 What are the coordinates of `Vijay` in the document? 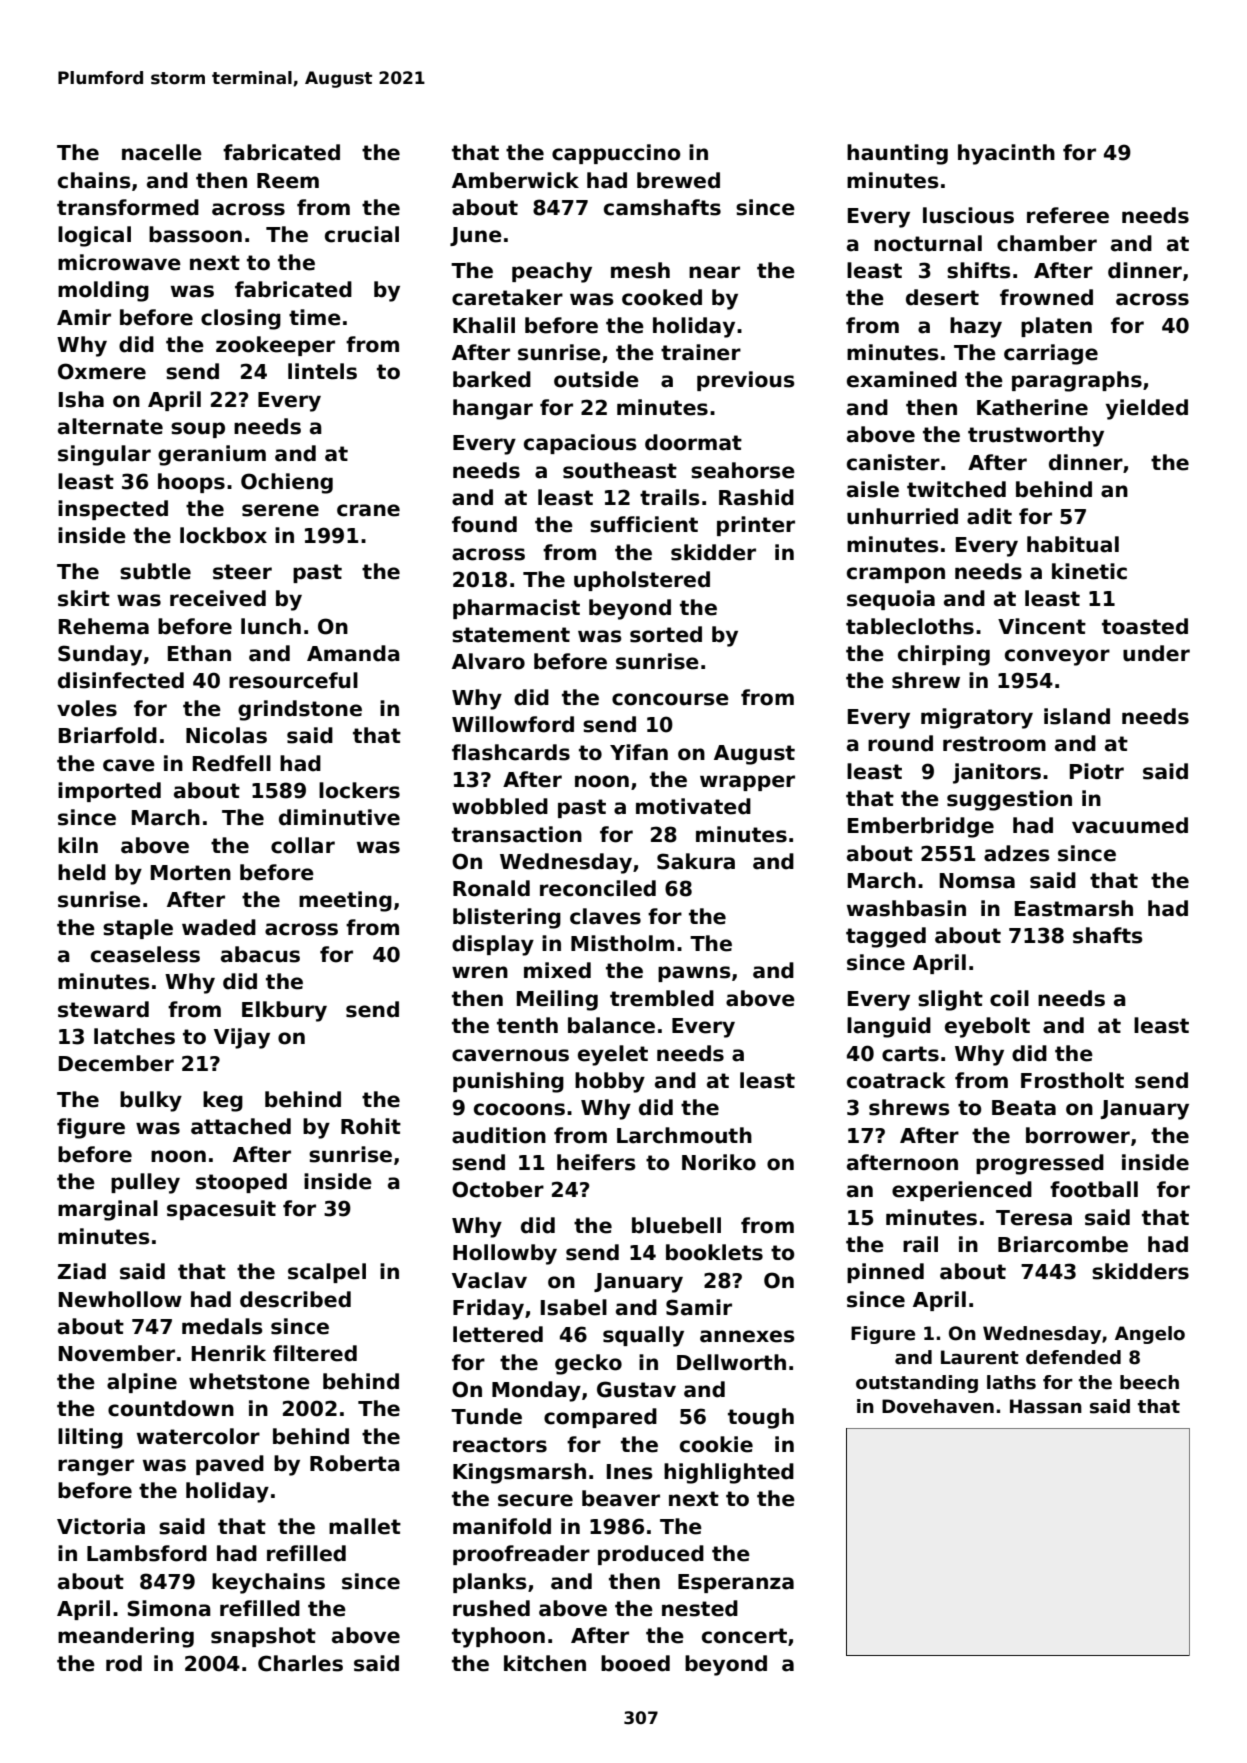 It's located at (242, 1038).
